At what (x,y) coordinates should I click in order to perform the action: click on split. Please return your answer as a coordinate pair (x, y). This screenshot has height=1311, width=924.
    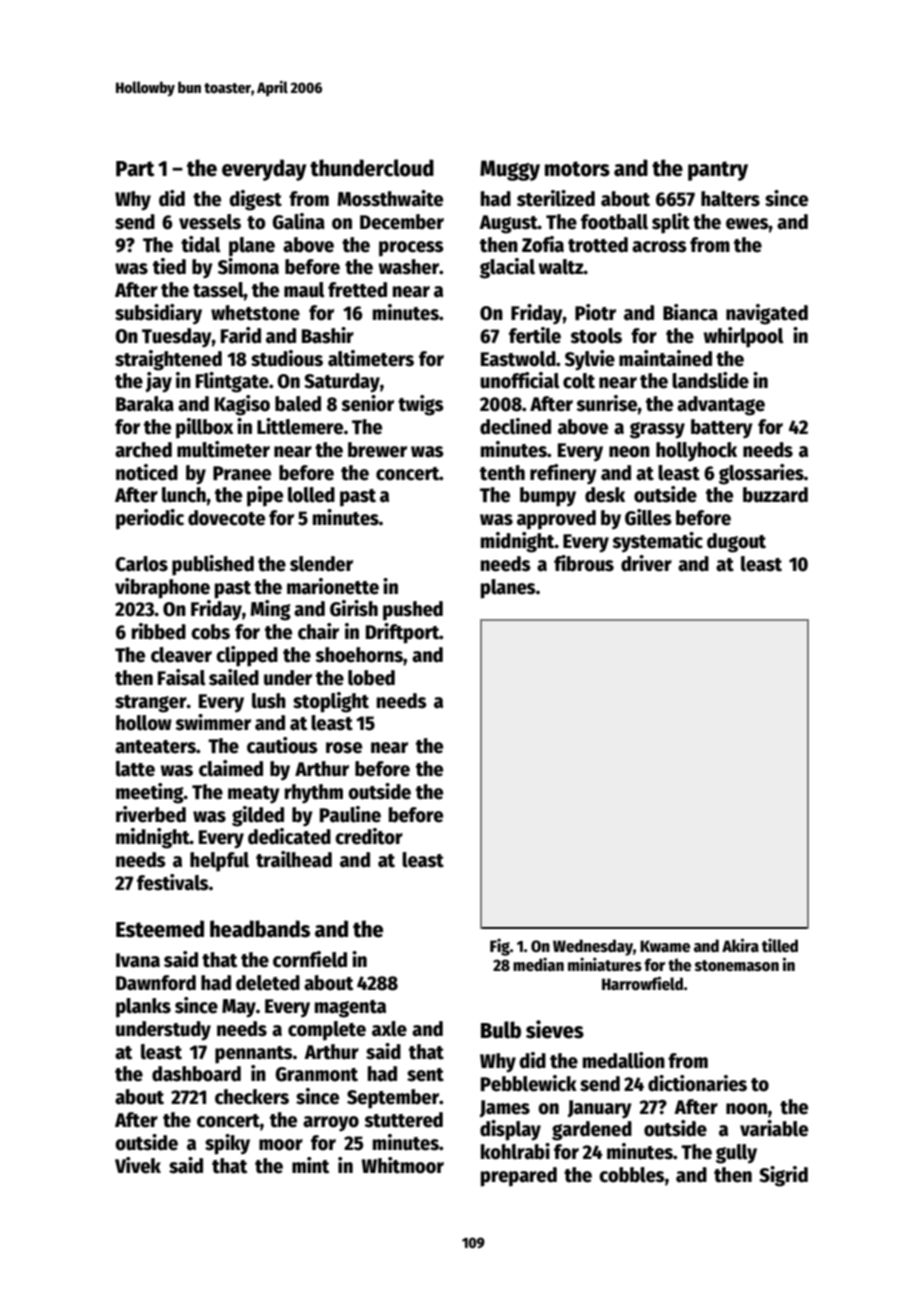
    Looking at the image, I should click on (671, 223).
